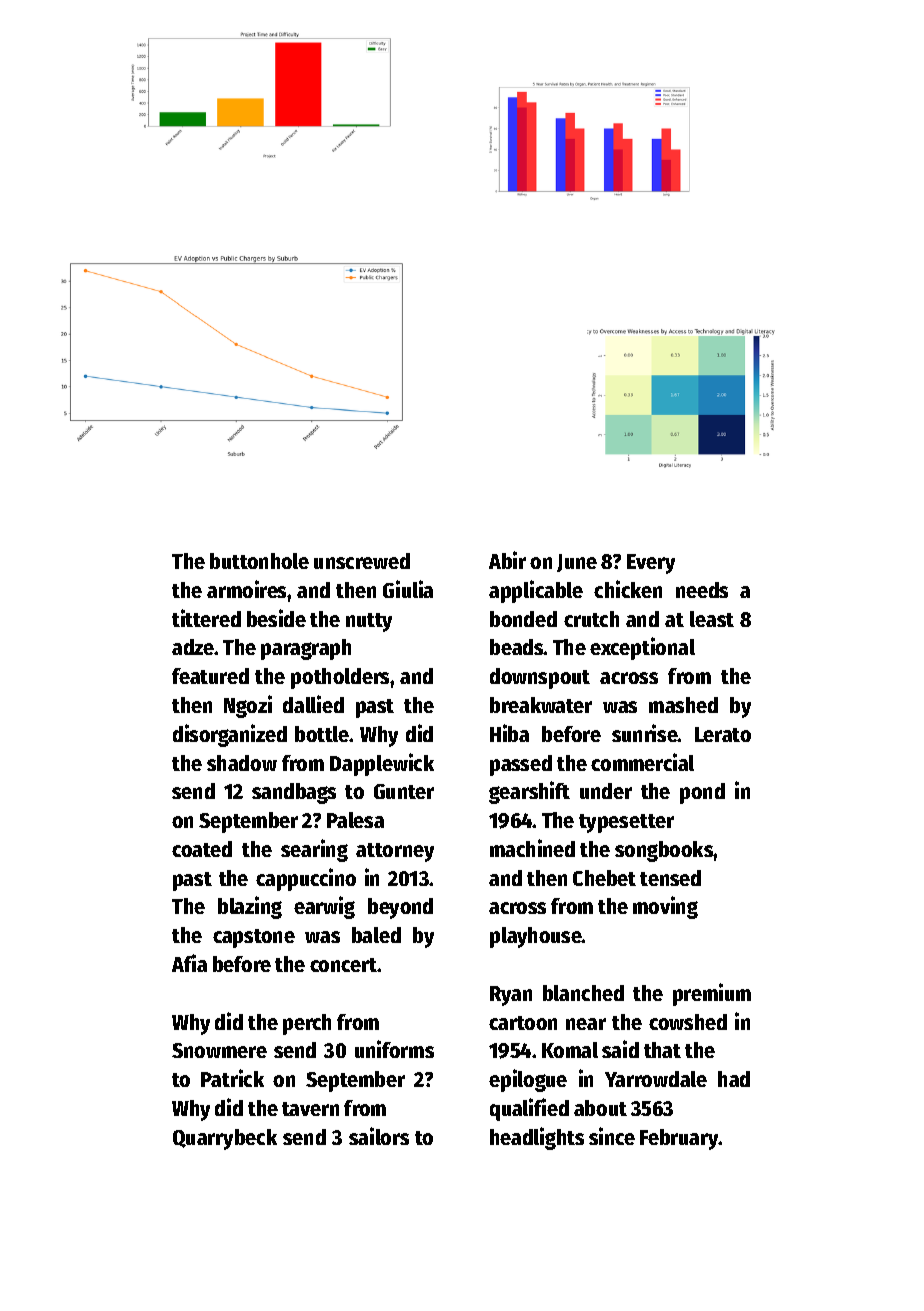 This image has height=1311, width=924. Describe the element at coordinates (259, 561) in the image. I see `buttonhole` at that location.
